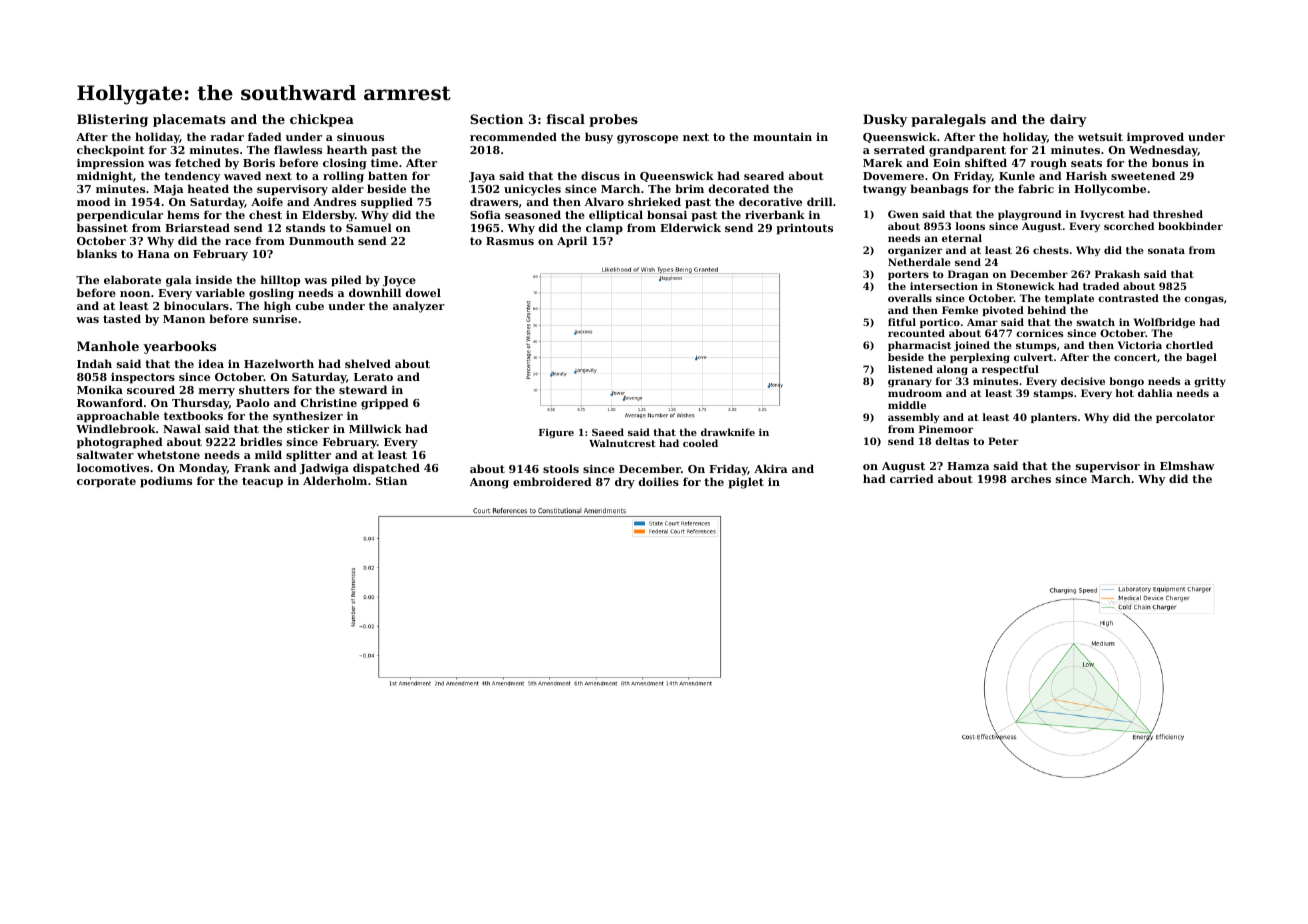 The width and height of the screenshot is (1308, 924). What do you see at coordinates (616, 216) in the screenshot?
I see `elliptical` at bounding box center [616, 216].
